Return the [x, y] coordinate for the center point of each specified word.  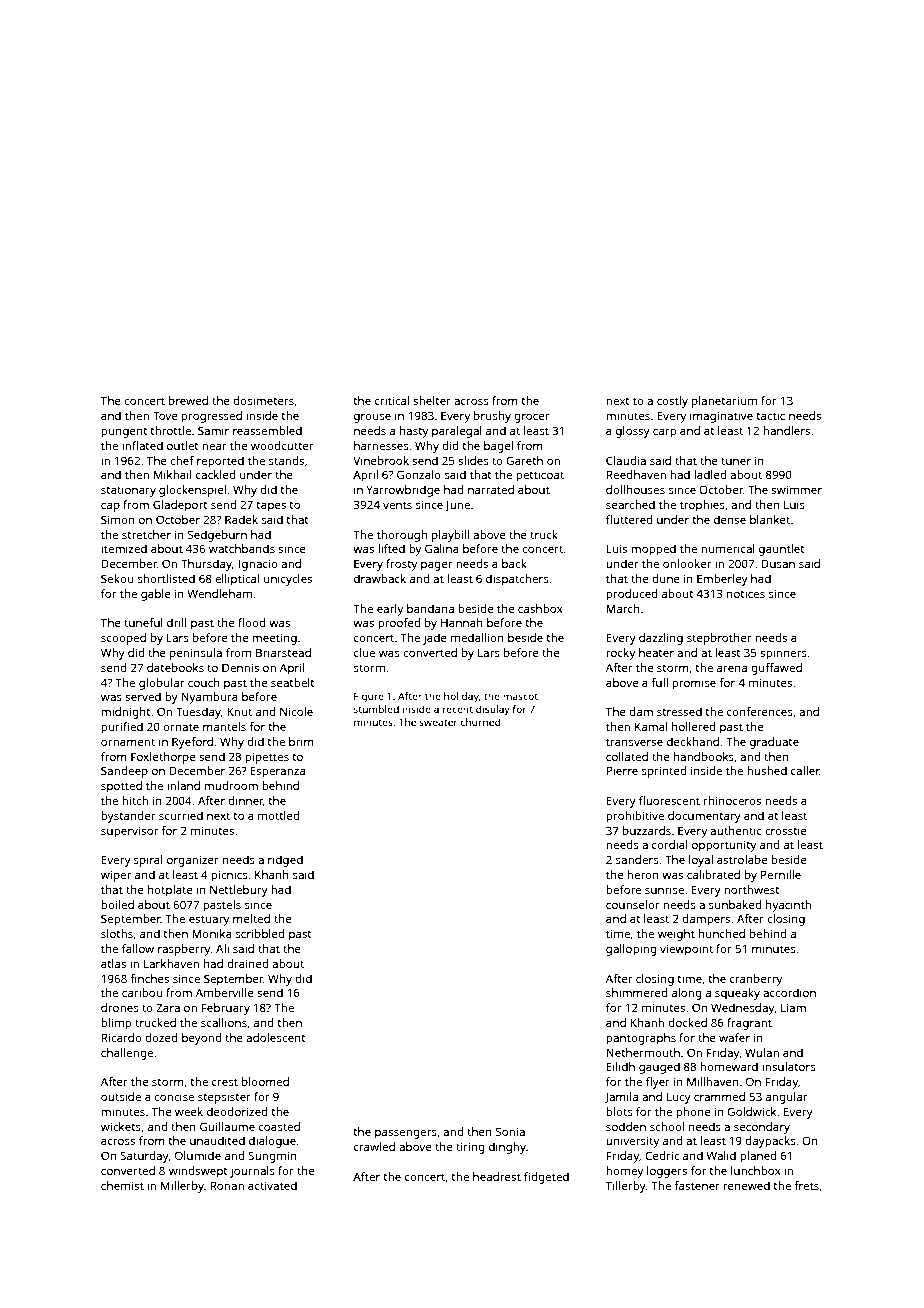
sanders [637, 859]
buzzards [647, 830]
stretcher [146, 534]
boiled [117, 904]
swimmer [796, 489]
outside [121, 1096]
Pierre [622, 770]
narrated [491, 489]
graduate [774, 743]
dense [730, 519]
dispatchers [517, 580]
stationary [128, 491]
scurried [181, 815]
